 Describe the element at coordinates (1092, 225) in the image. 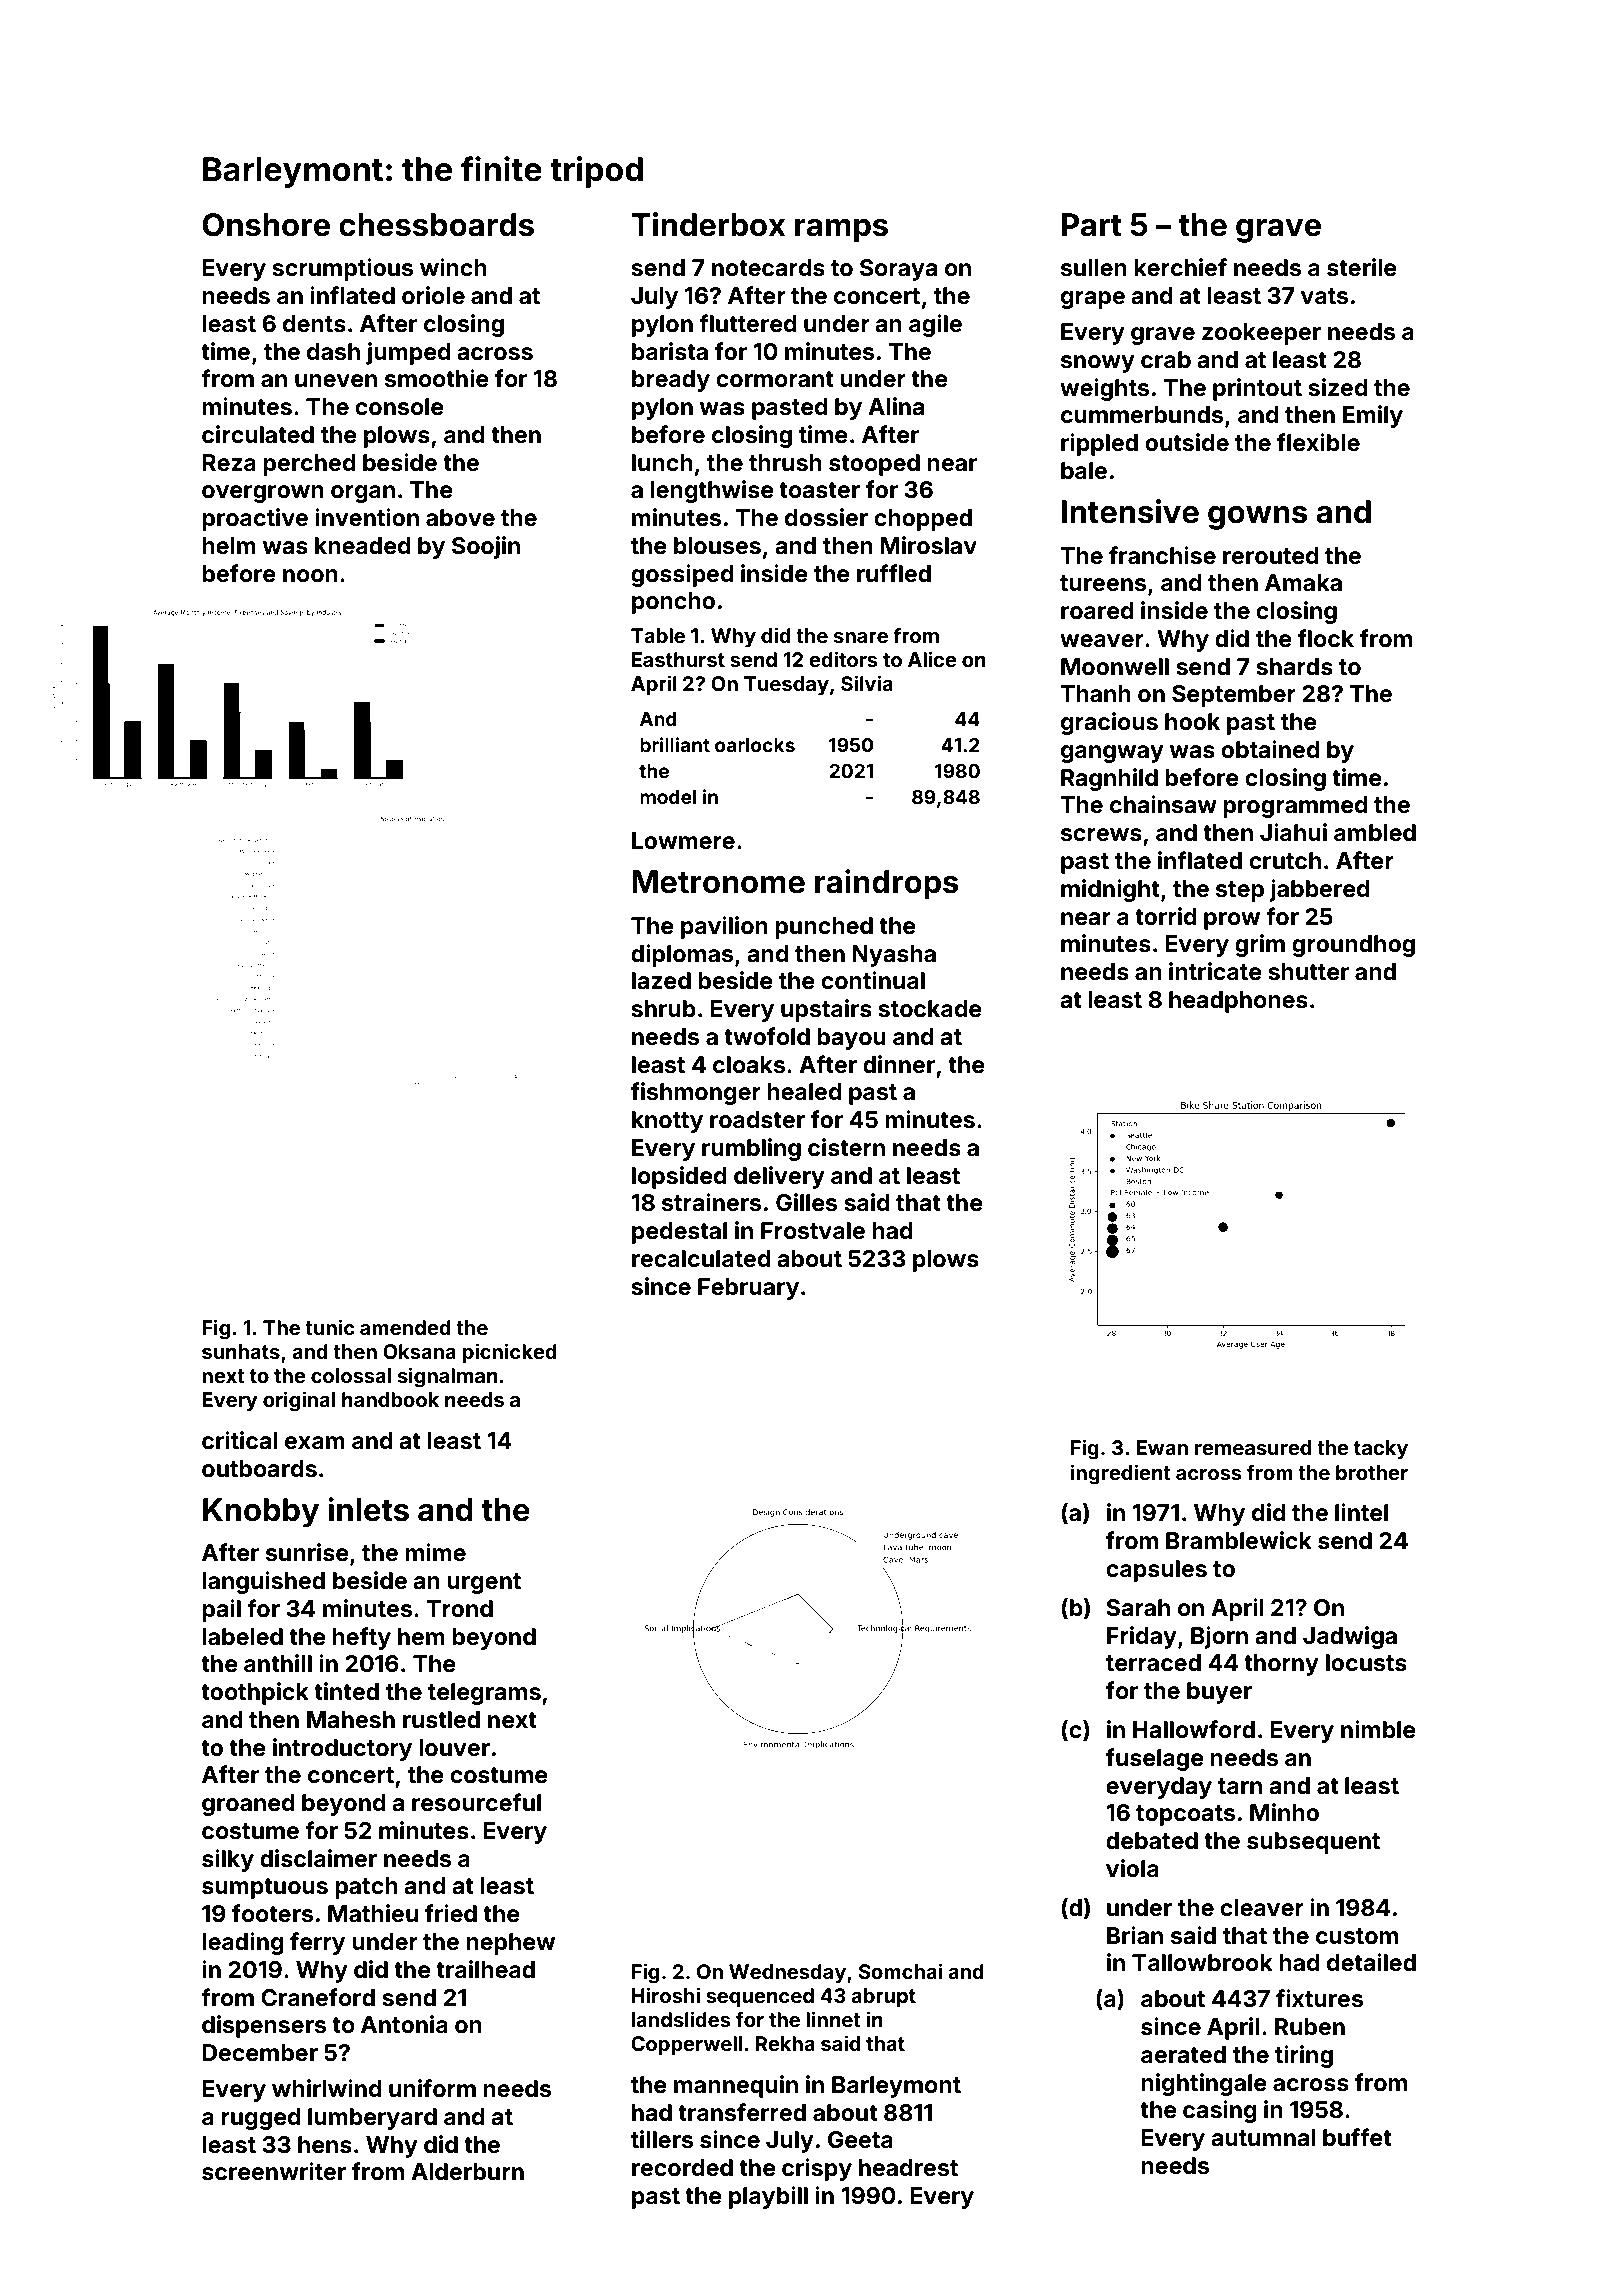

I see `Part` at that location.
